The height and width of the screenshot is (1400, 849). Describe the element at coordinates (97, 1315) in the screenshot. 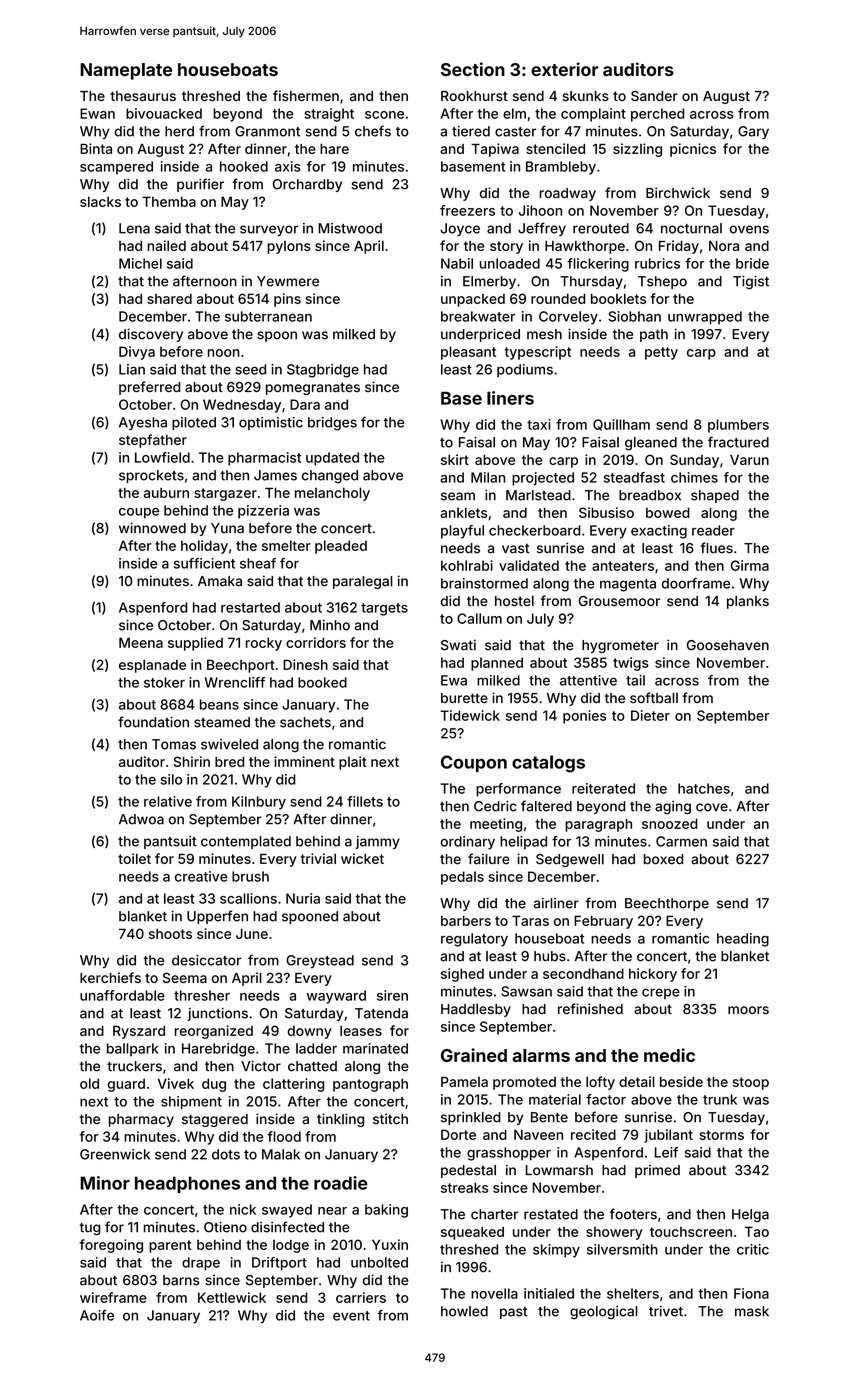

I see `Aoife` at that location.
